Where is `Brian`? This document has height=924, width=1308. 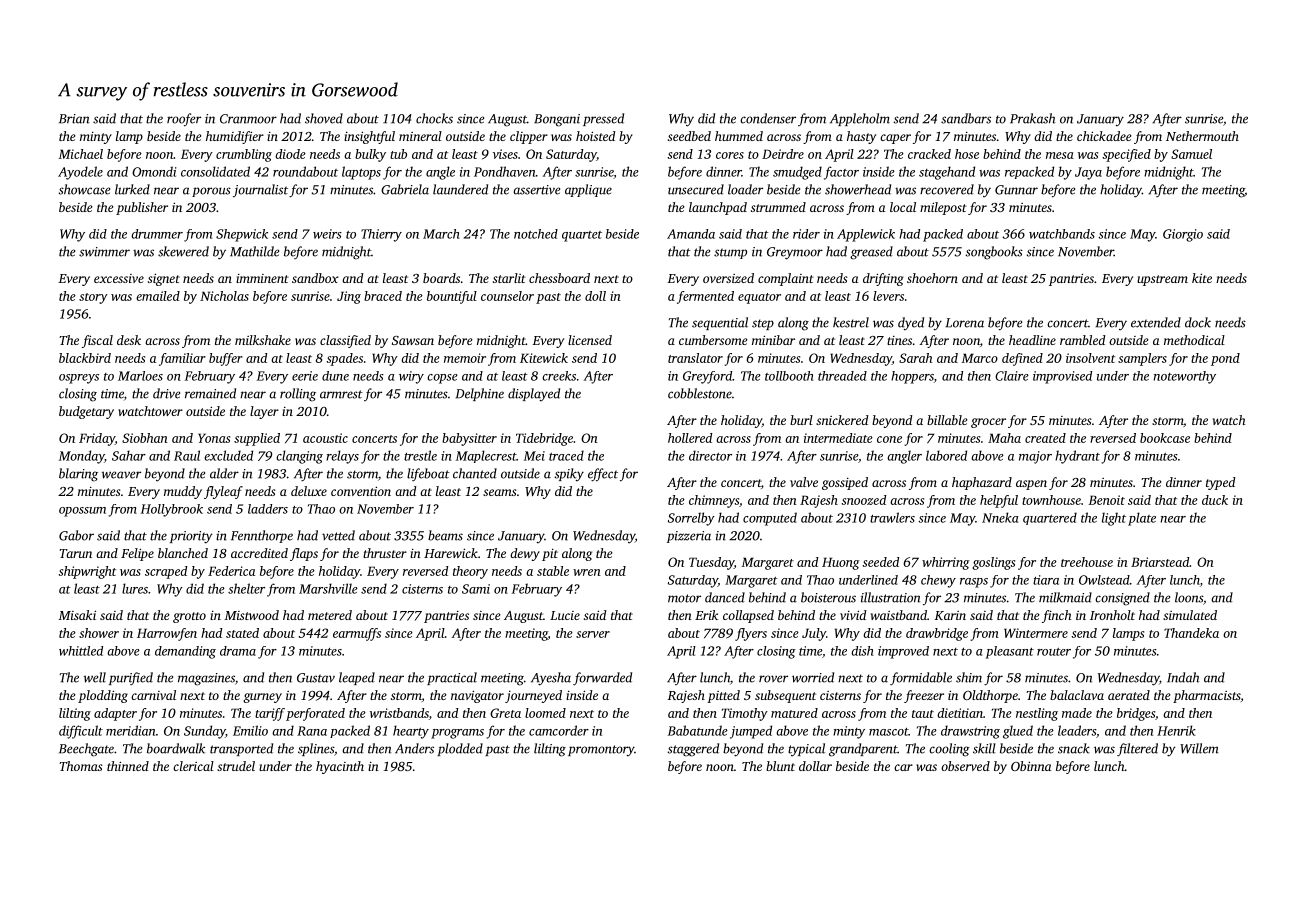 Brian is located at coordinates (74, 119).
